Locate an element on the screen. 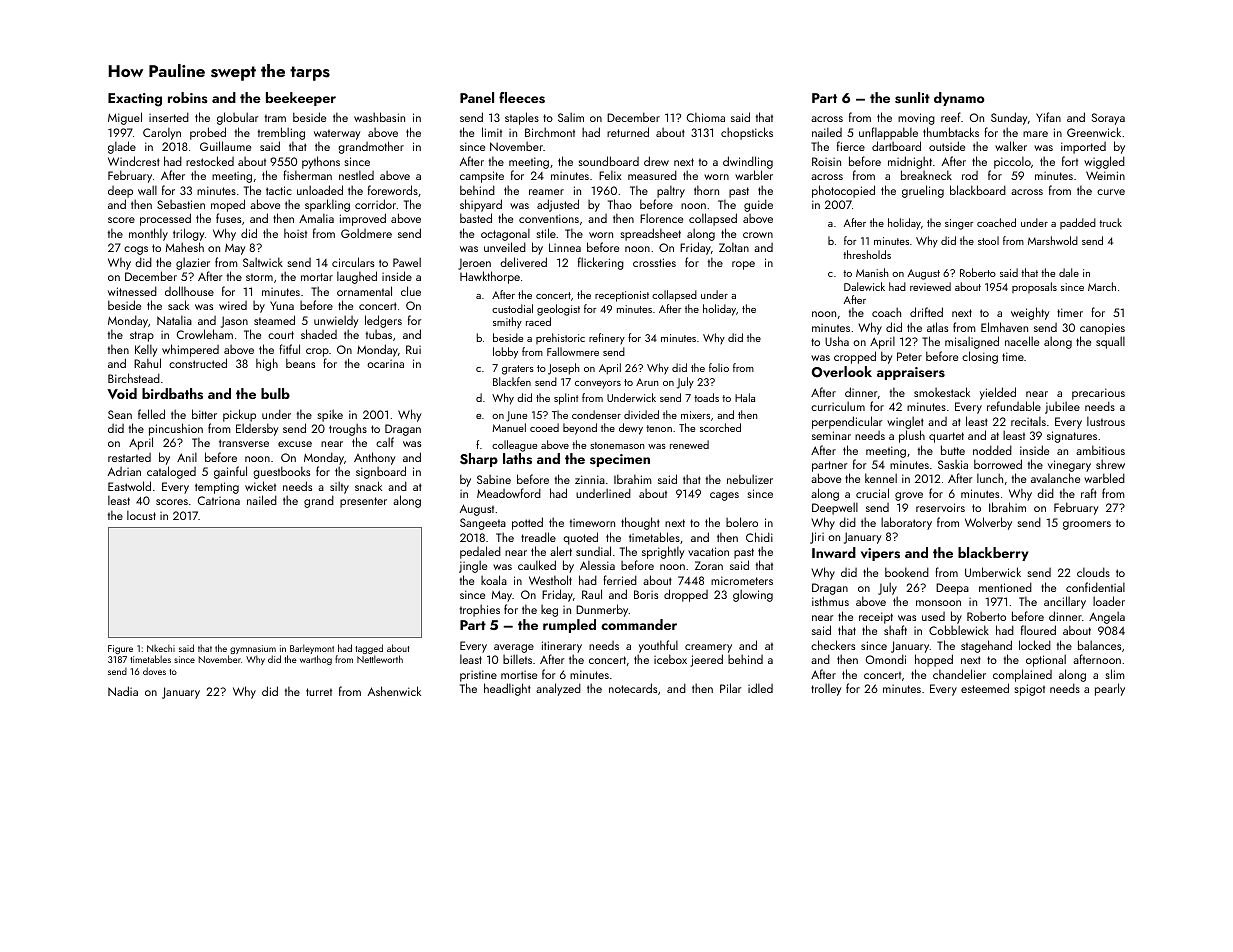 The image size is (1233, 952). spreadsheet is located at coordinates (650, 234).
